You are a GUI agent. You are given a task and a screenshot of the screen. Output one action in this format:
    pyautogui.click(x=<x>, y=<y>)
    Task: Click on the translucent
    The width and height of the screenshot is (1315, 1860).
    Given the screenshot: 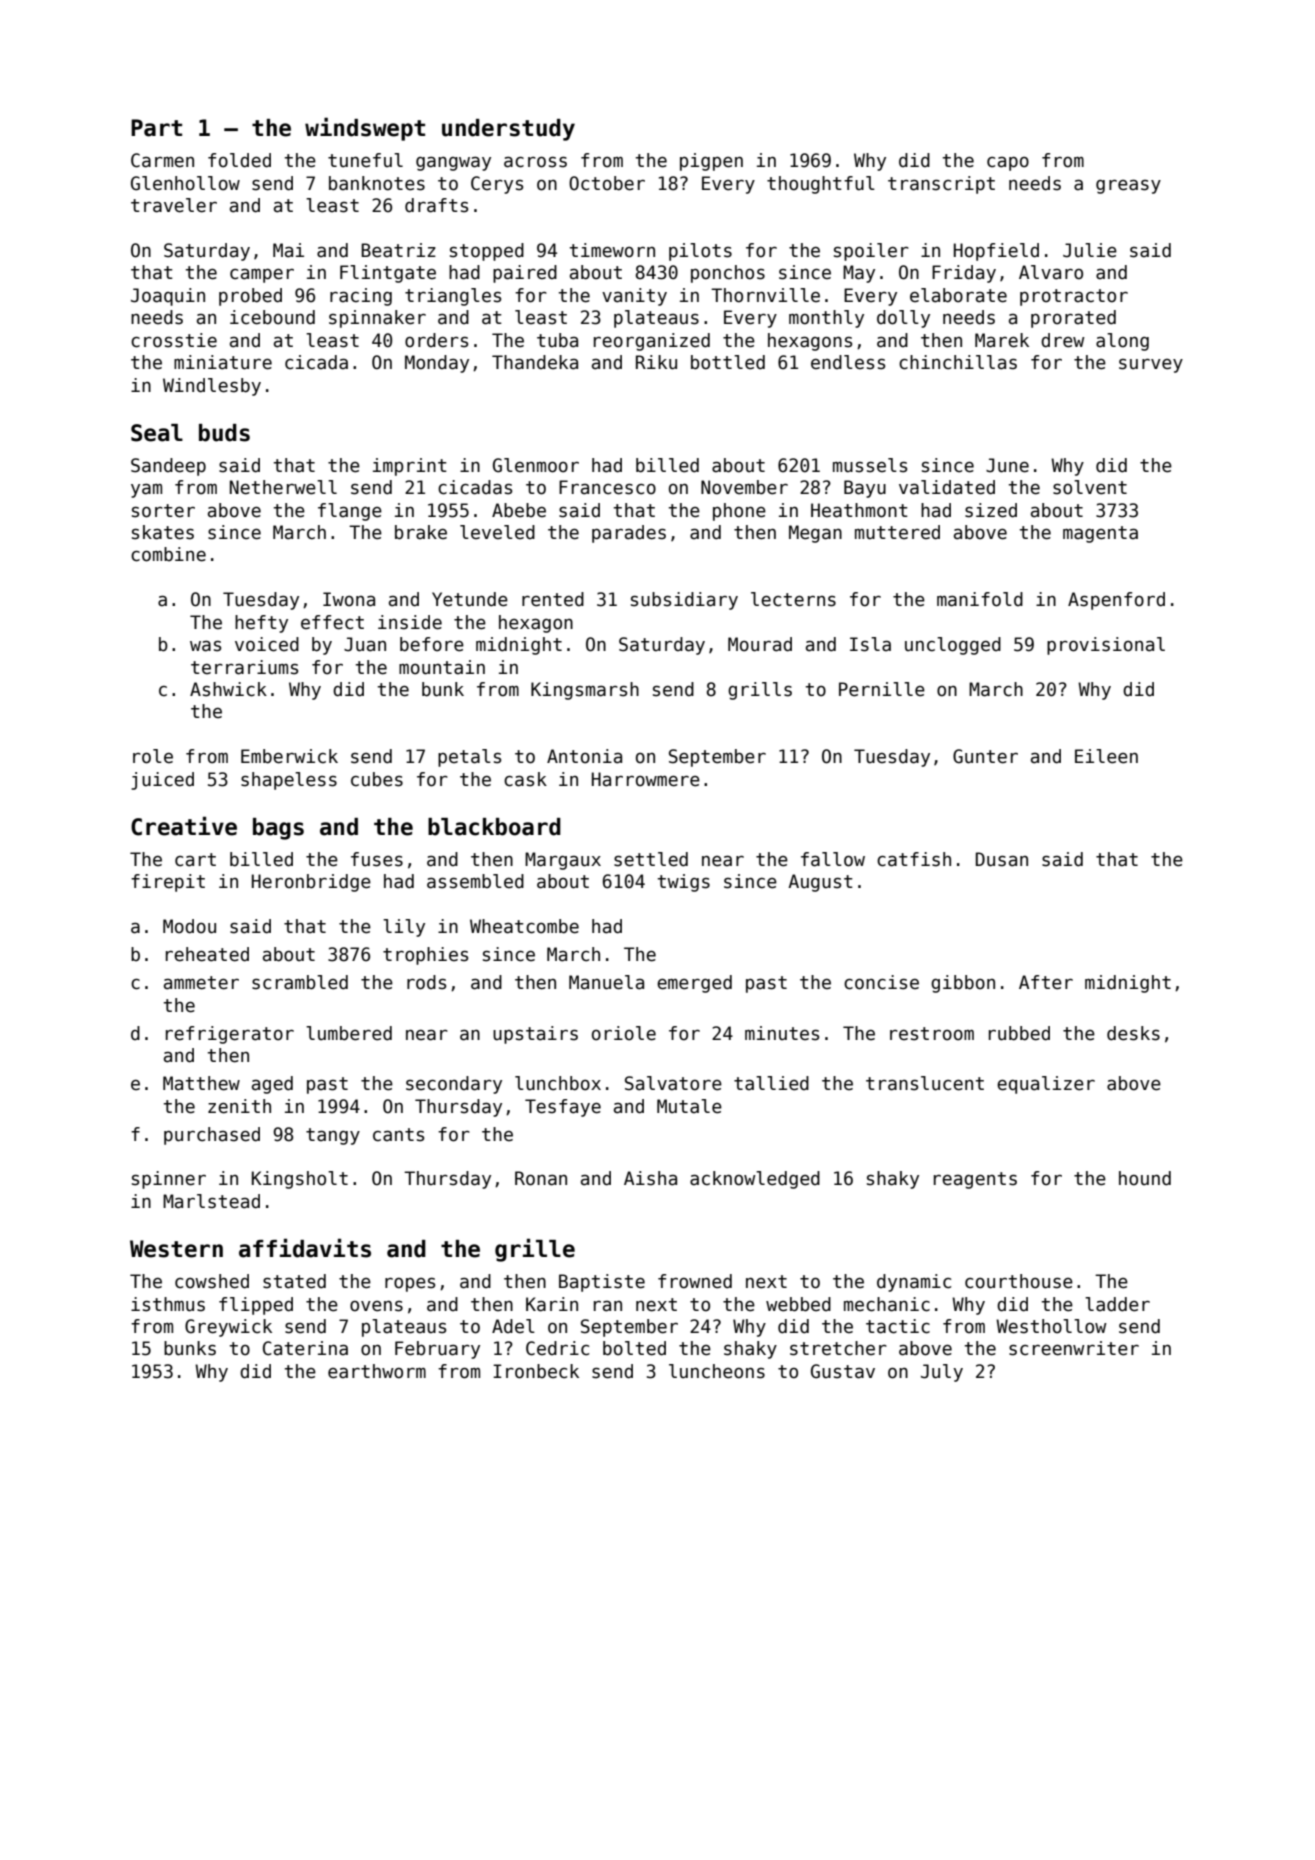 What is the action you would take?
    pyautogui.click(x=925, y=1083)
